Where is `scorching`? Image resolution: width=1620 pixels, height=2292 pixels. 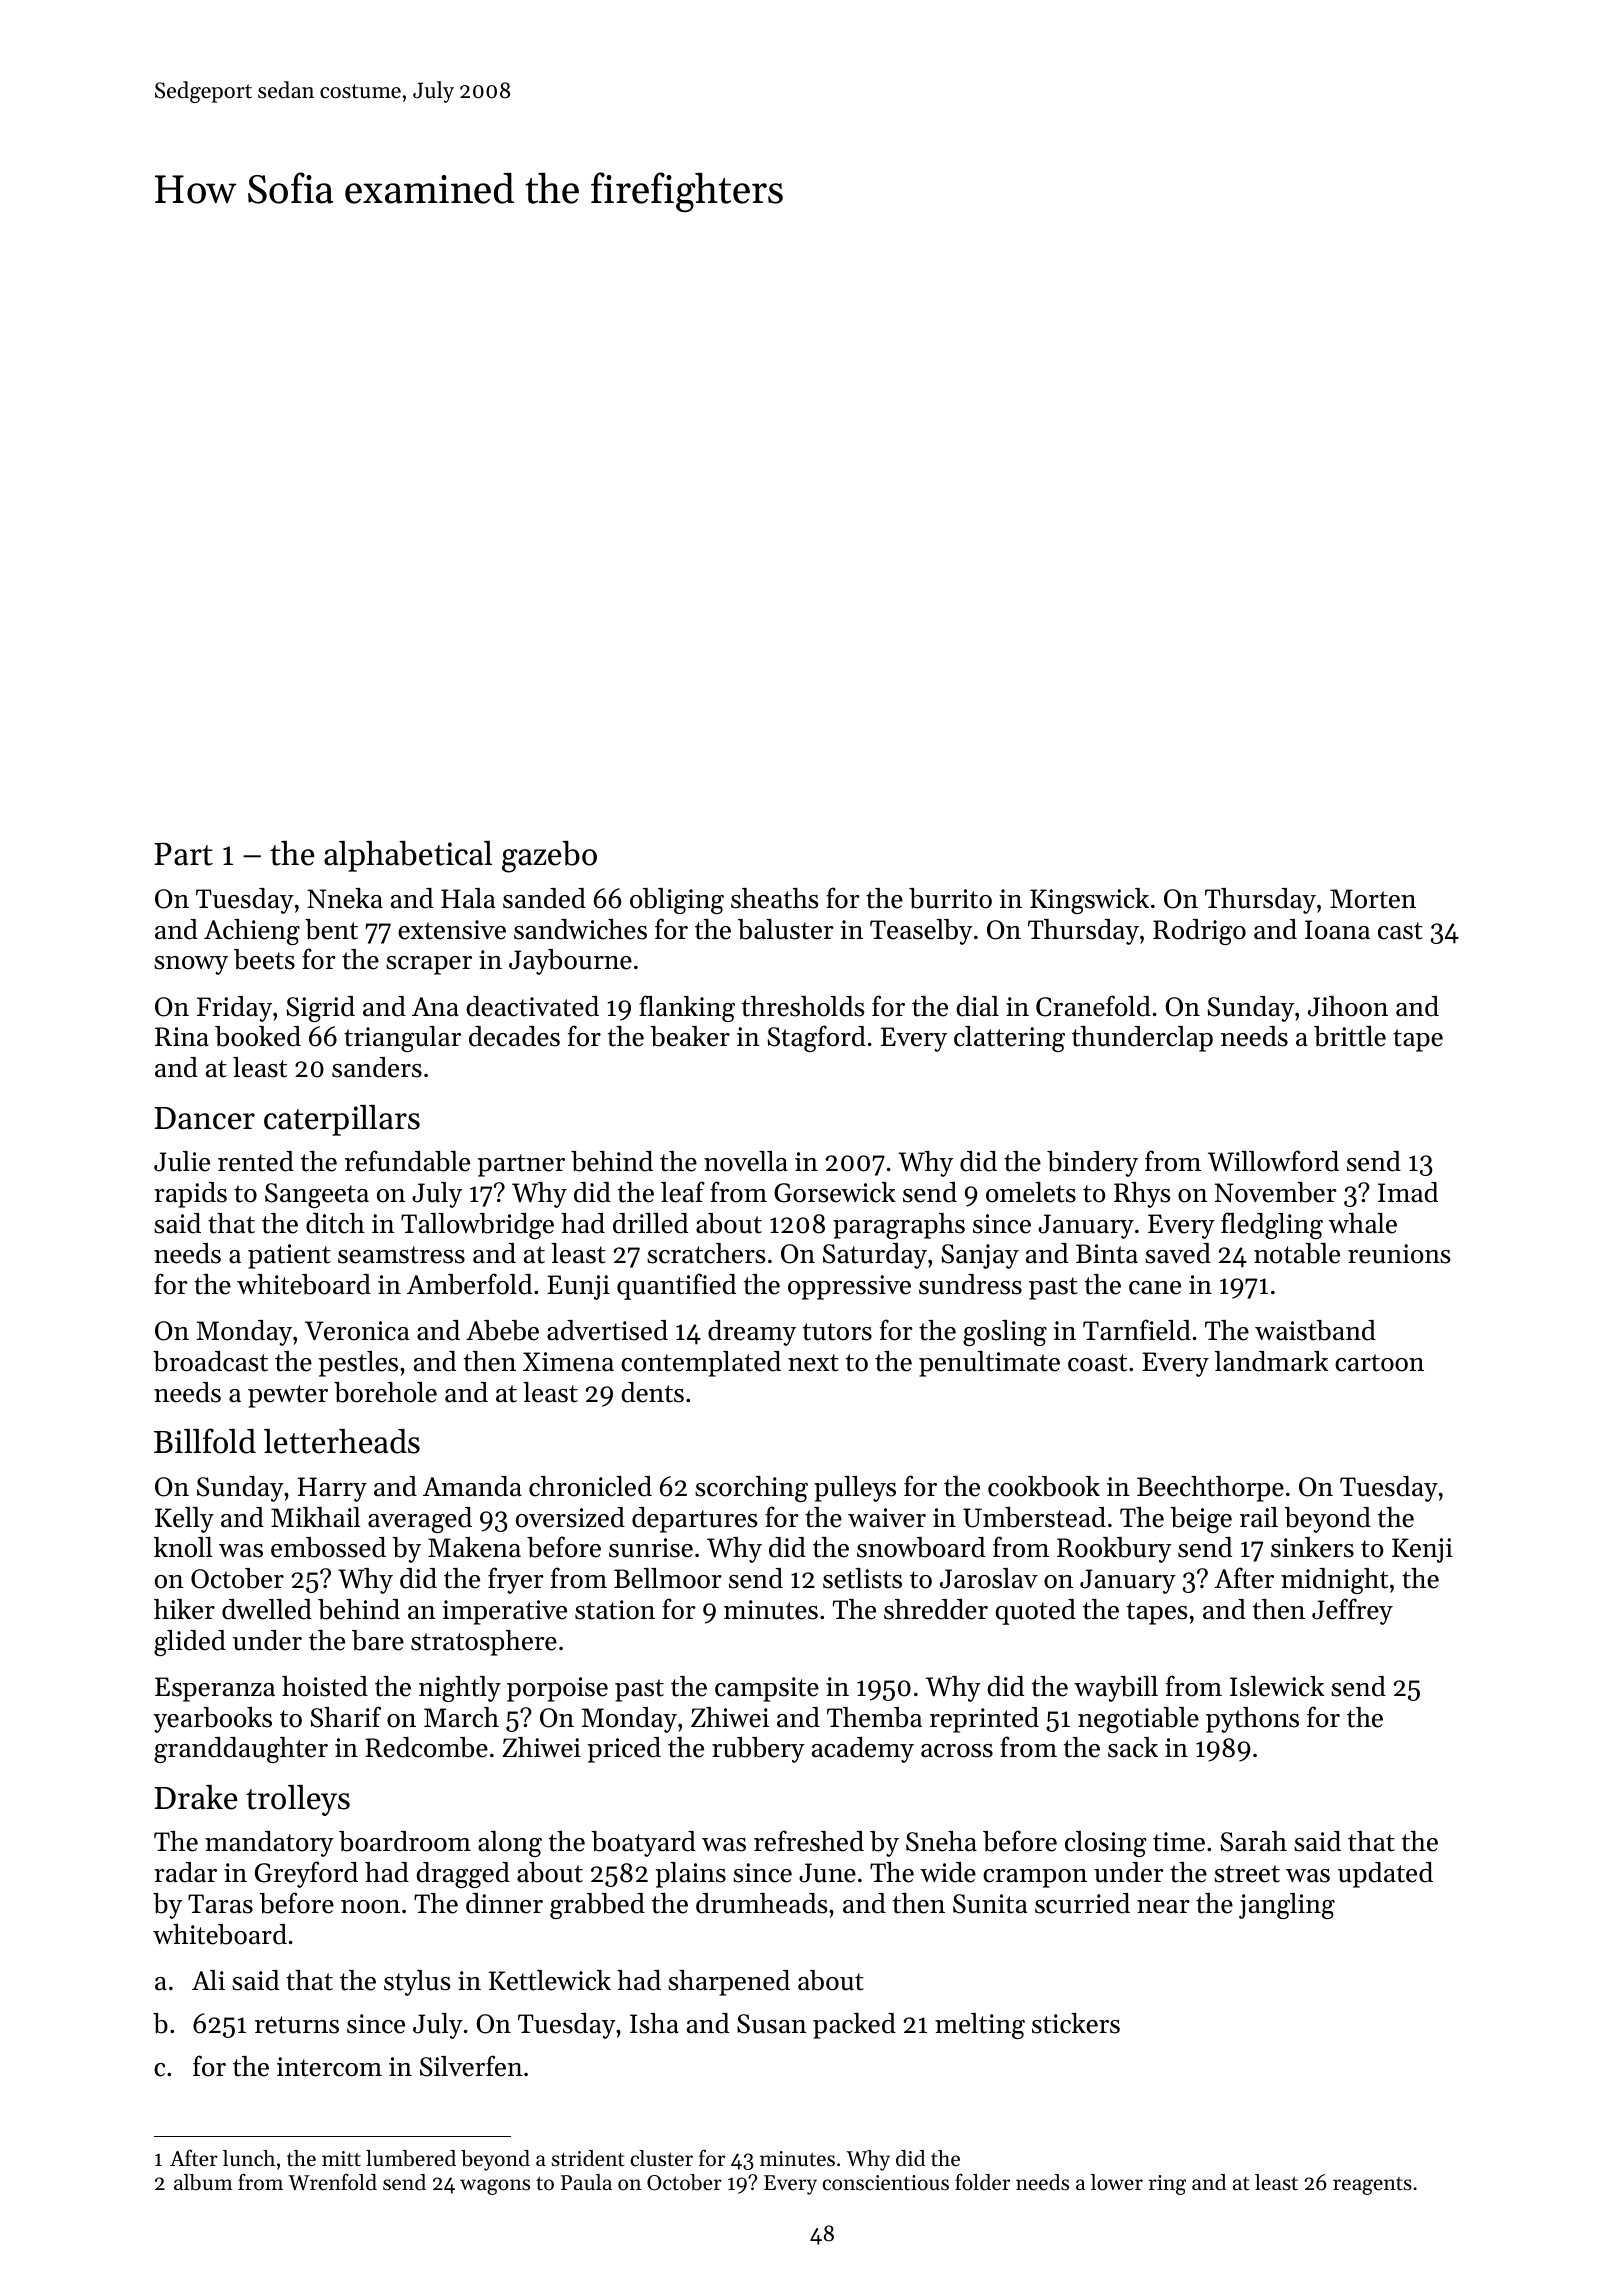
scorching is located at coordinates (751, 1489).
